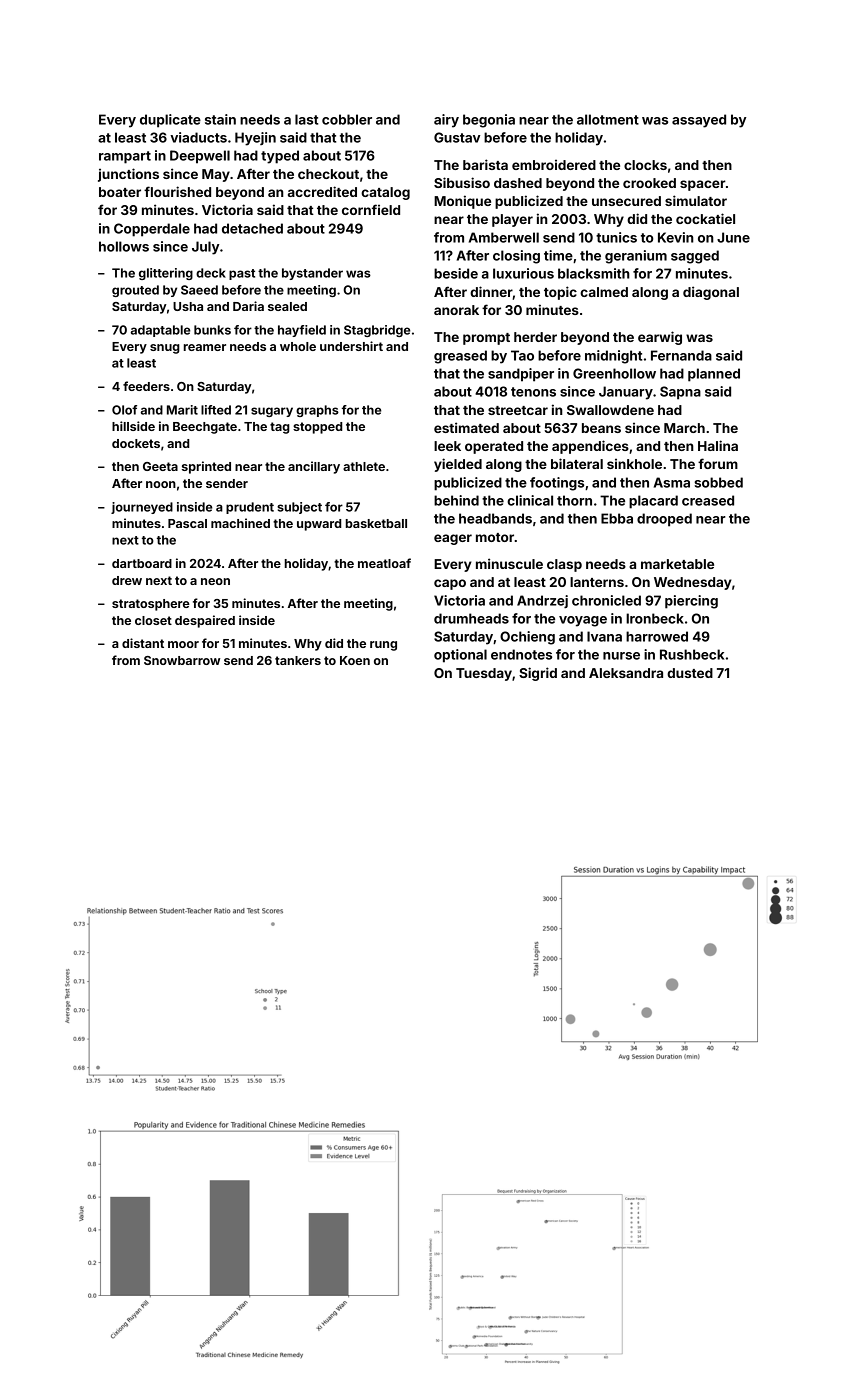 The image size is (849, 1400). Describe the element at coordinates (177, 191) in the document. I see `flourished` at that location.
